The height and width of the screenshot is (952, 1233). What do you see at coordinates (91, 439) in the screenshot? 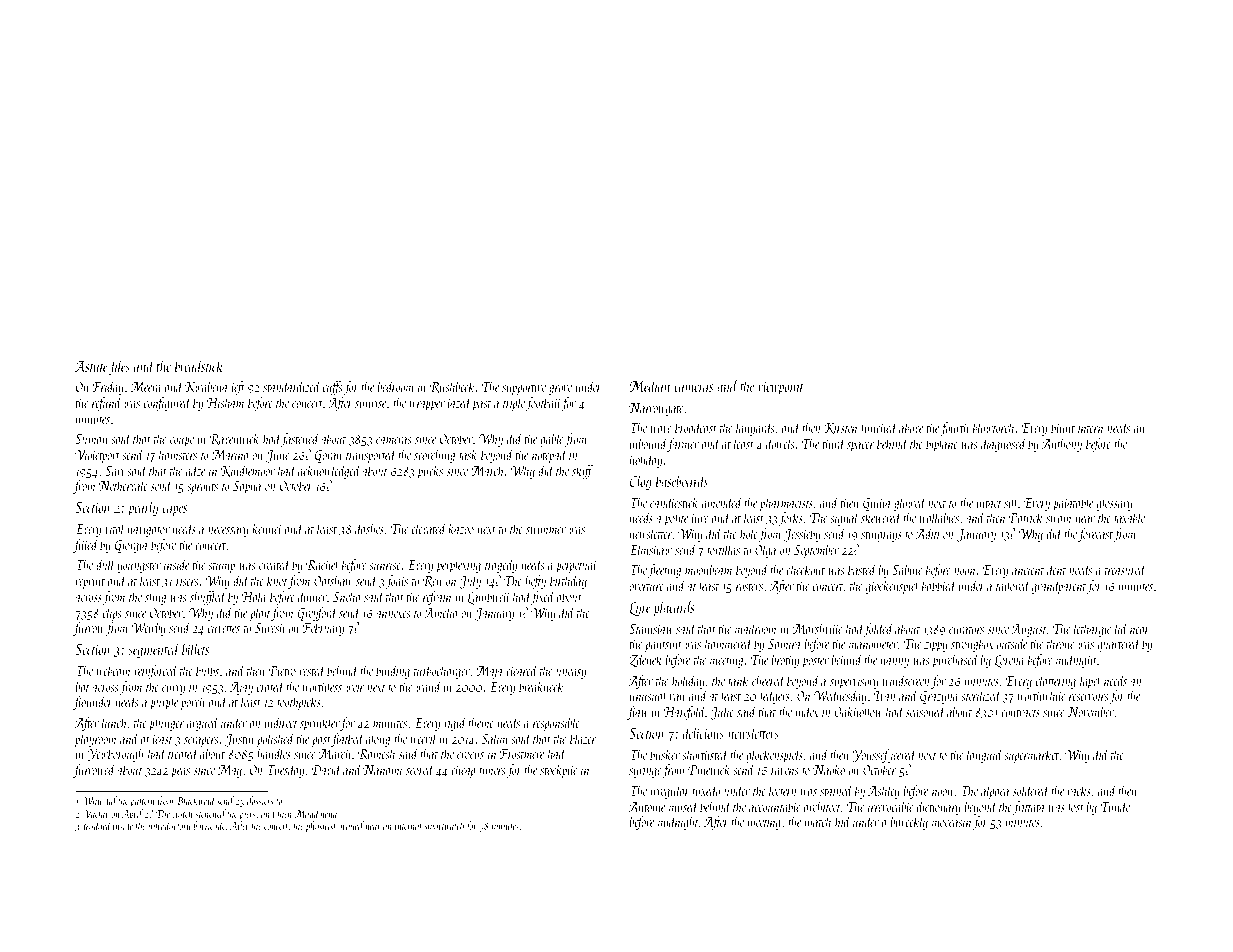
I see `Suman` at bounding box center [91, 439].
